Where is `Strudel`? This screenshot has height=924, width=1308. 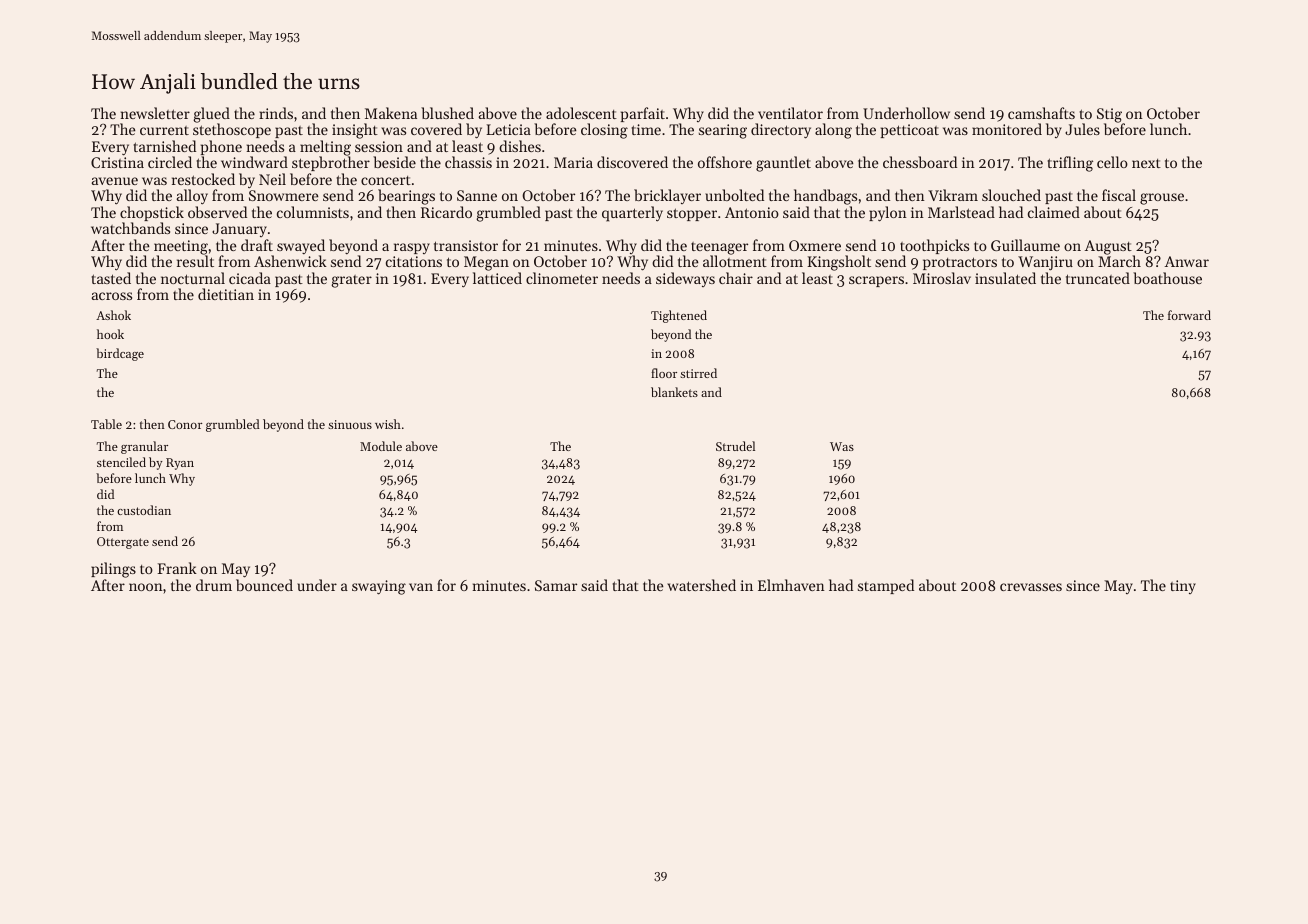 Strudel is located at coordinates (735, 446).
